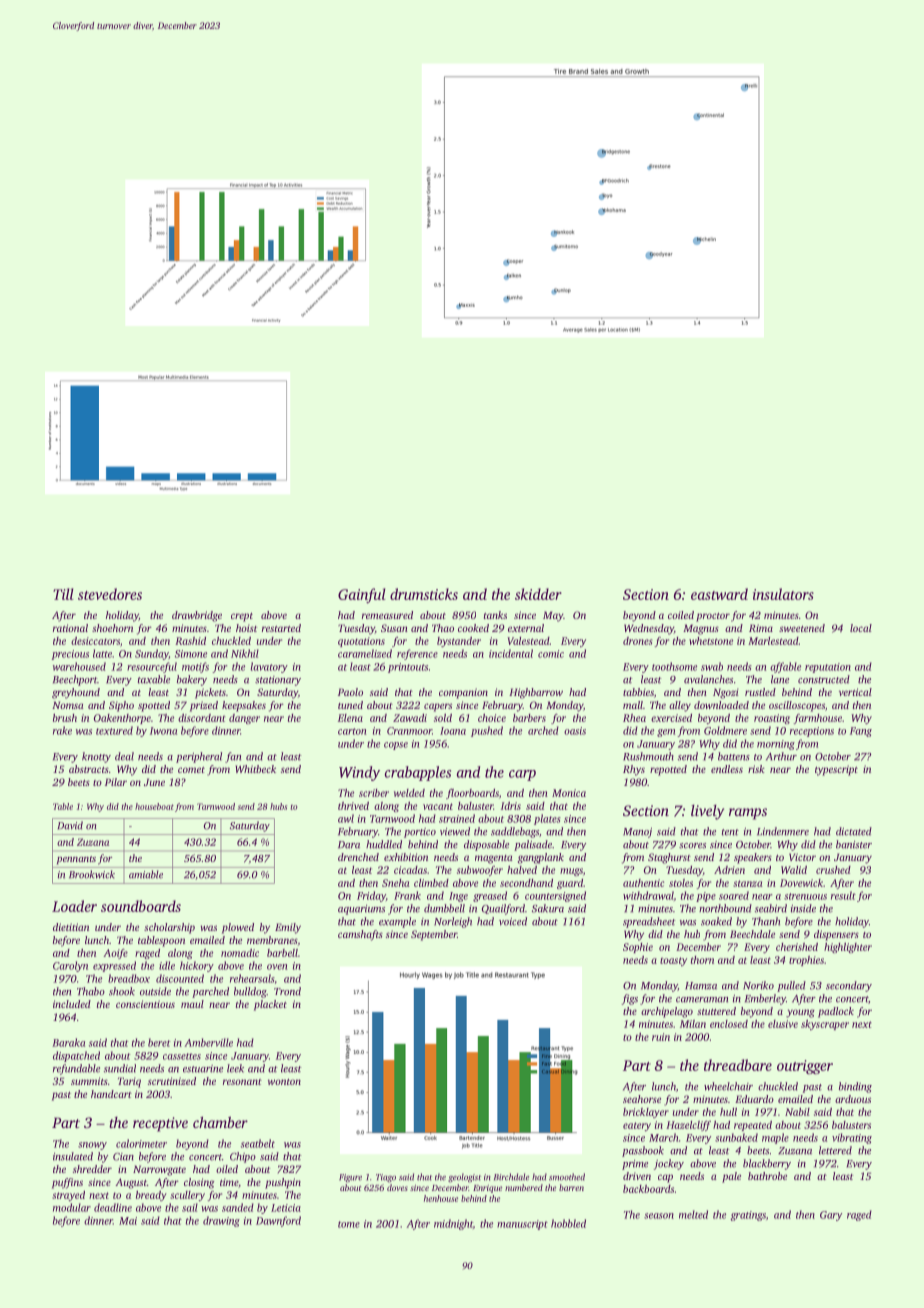 The height and width of the image is (1308, 924). I want to click on Rushmouth, so click(648, 756).
